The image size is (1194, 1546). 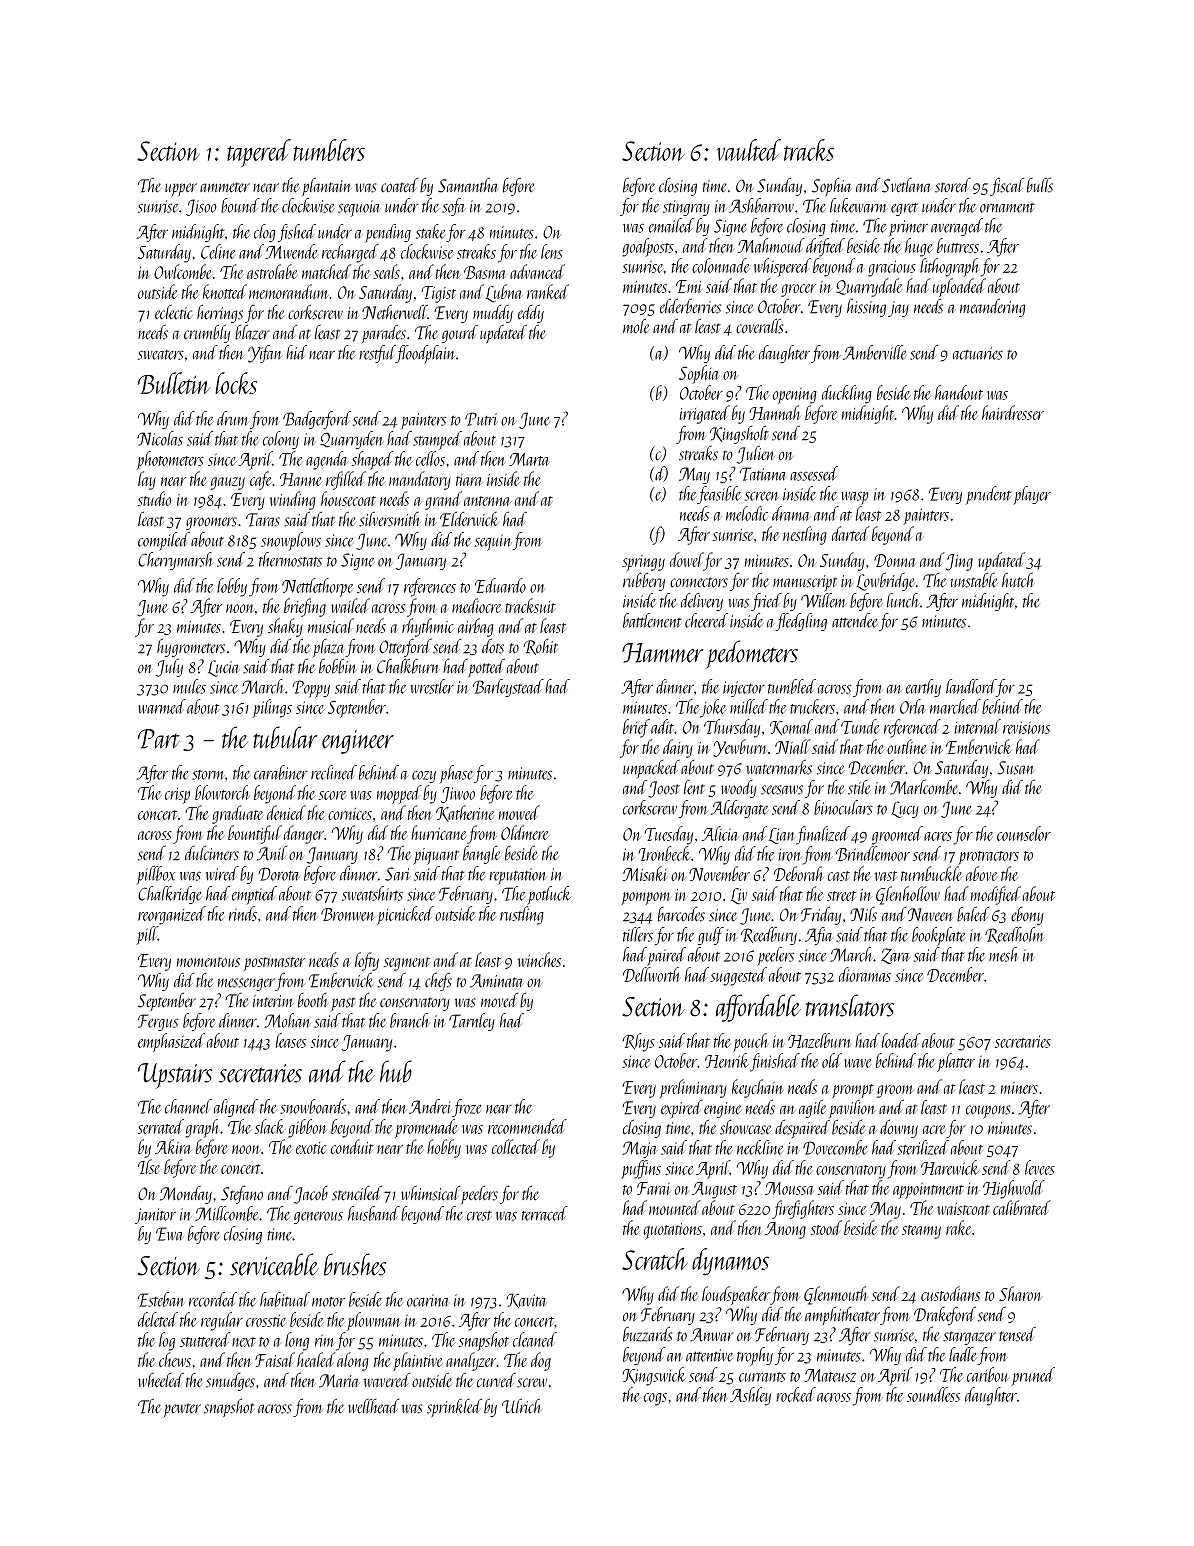 I want to click on knotted, so click(x=225, y=291).
